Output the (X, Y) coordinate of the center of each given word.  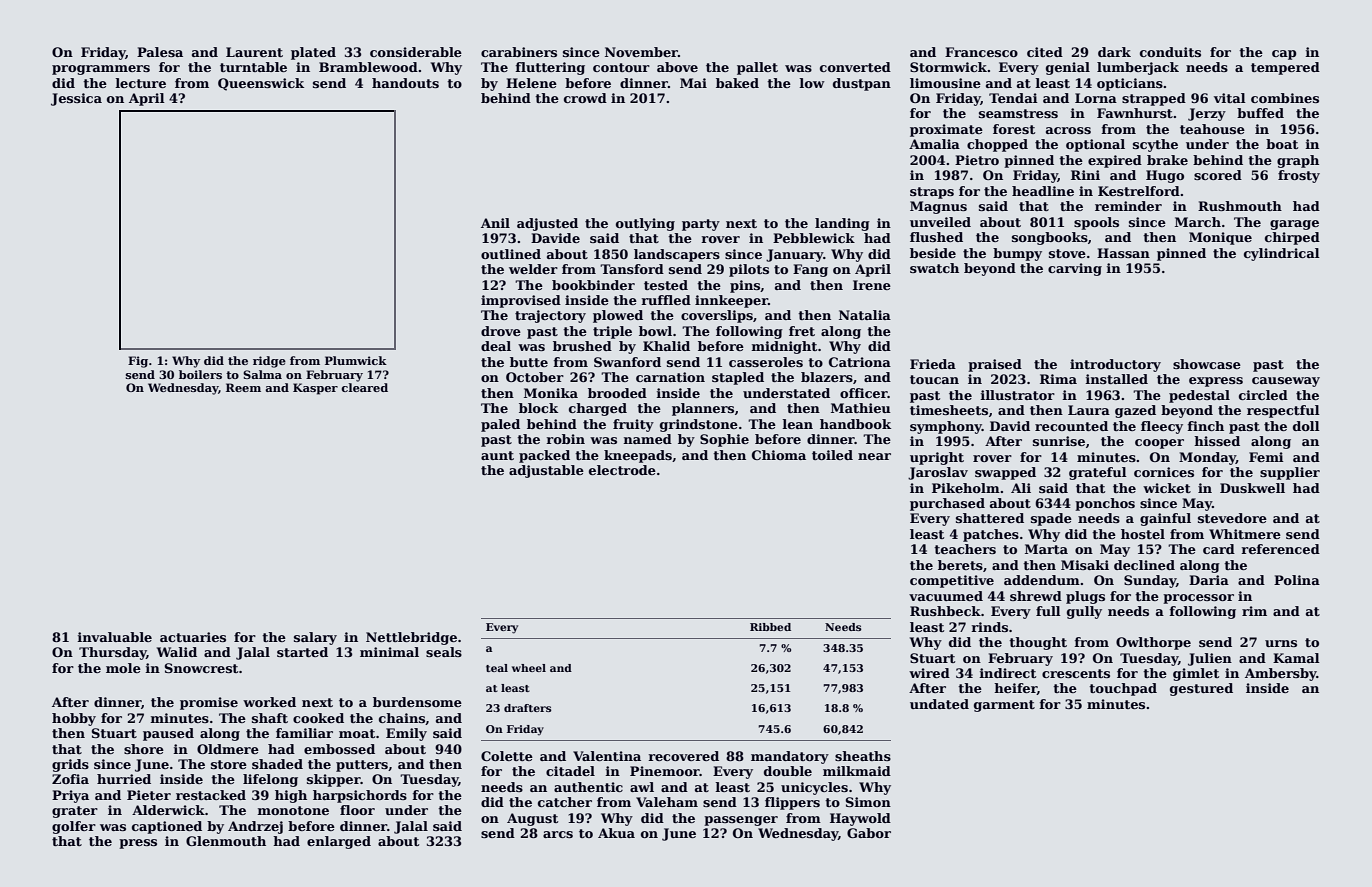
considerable (416, 52)
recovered (683, 756)
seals (444, 652)
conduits (1170, 52)
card (1219, 549)
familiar (304, 733)
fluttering (550, 68)
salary (315, 638)
